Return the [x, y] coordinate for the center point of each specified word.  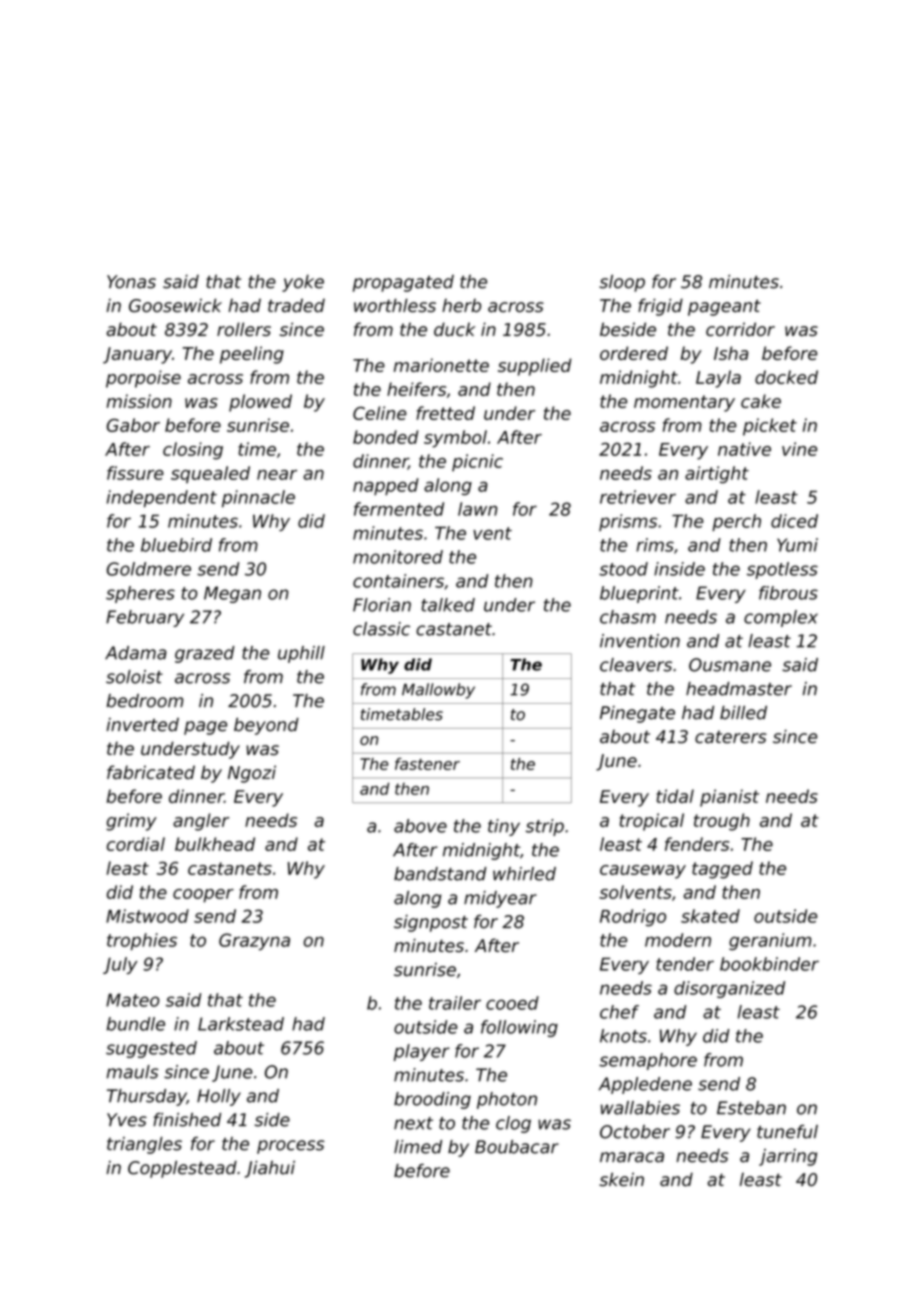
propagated [403, 283]
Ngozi [252, 774]
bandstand [440, 874]
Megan [232, 594]
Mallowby [438, 691]
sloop [622, 283]
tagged [722, 870]
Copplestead [182, 1169]
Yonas [131, 282]
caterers [731, 737]
